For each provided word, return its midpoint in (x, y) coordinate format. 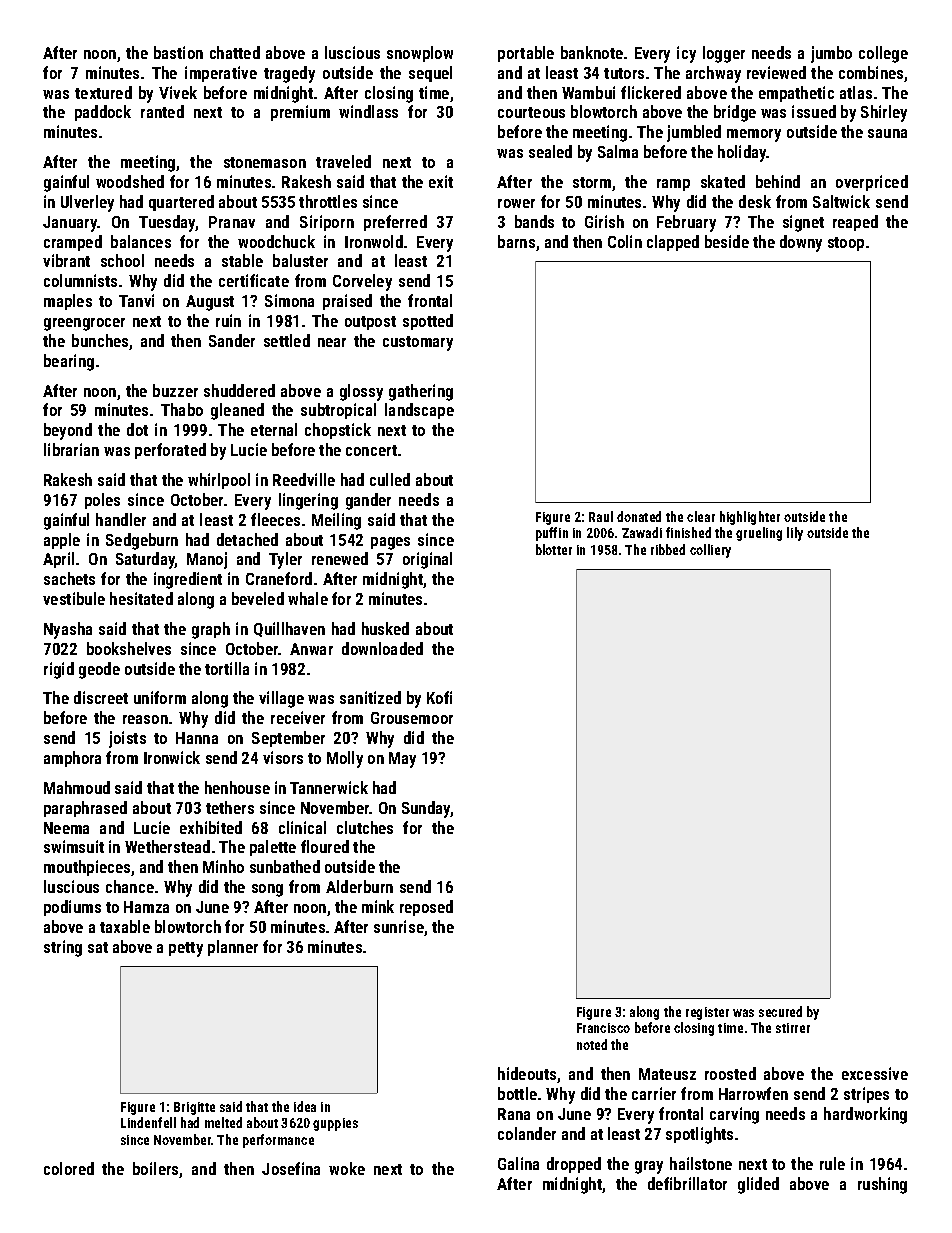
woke (347, 1168)
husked (385, 628)
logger (724, 54)
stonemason (265, 162)
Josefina (291, 1168)
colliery (710, 551)
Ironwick (172, 757)
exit (441, 181)
